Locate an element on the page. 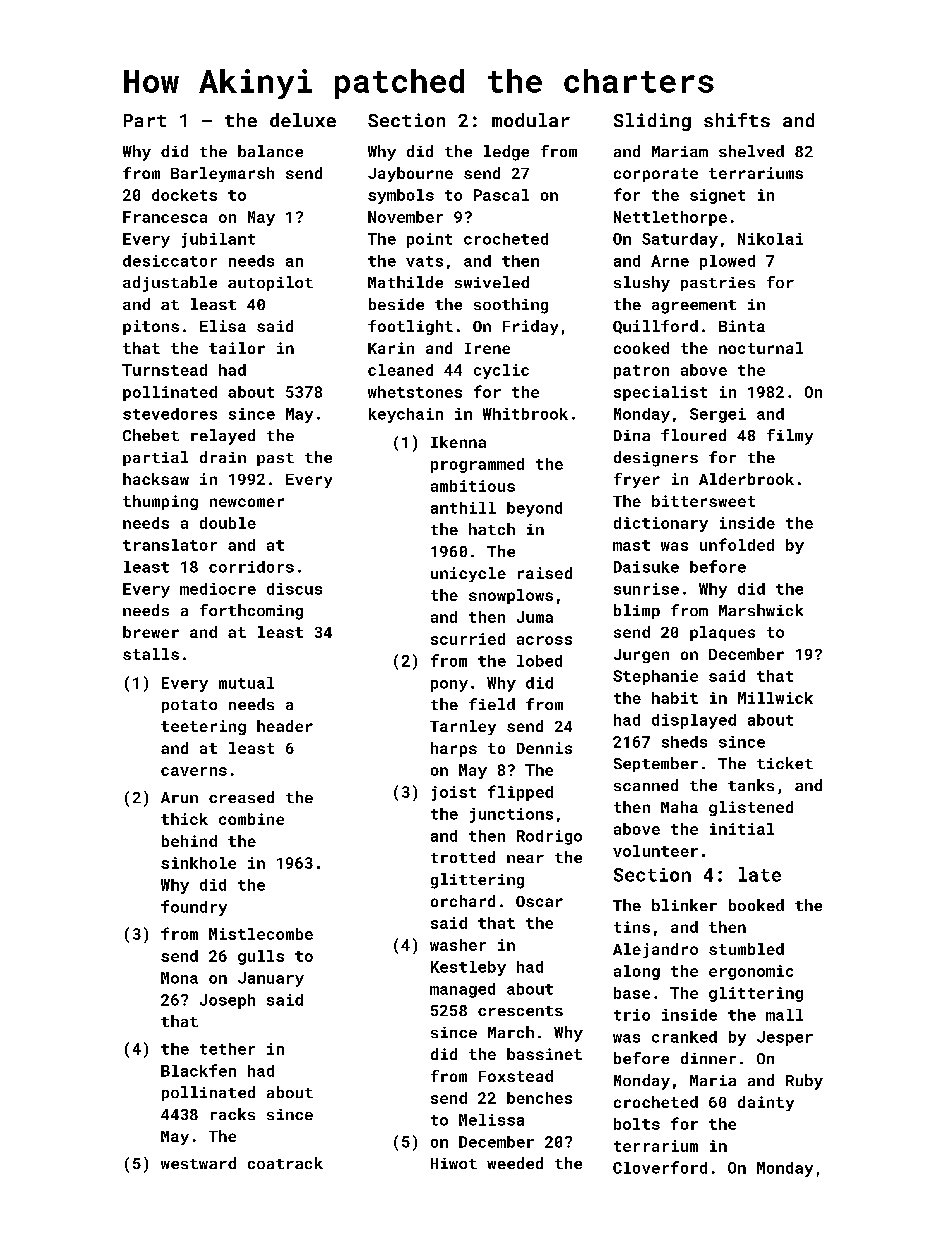 This document has height=1233, width=952. combine is located at coordinates (251, 819).
